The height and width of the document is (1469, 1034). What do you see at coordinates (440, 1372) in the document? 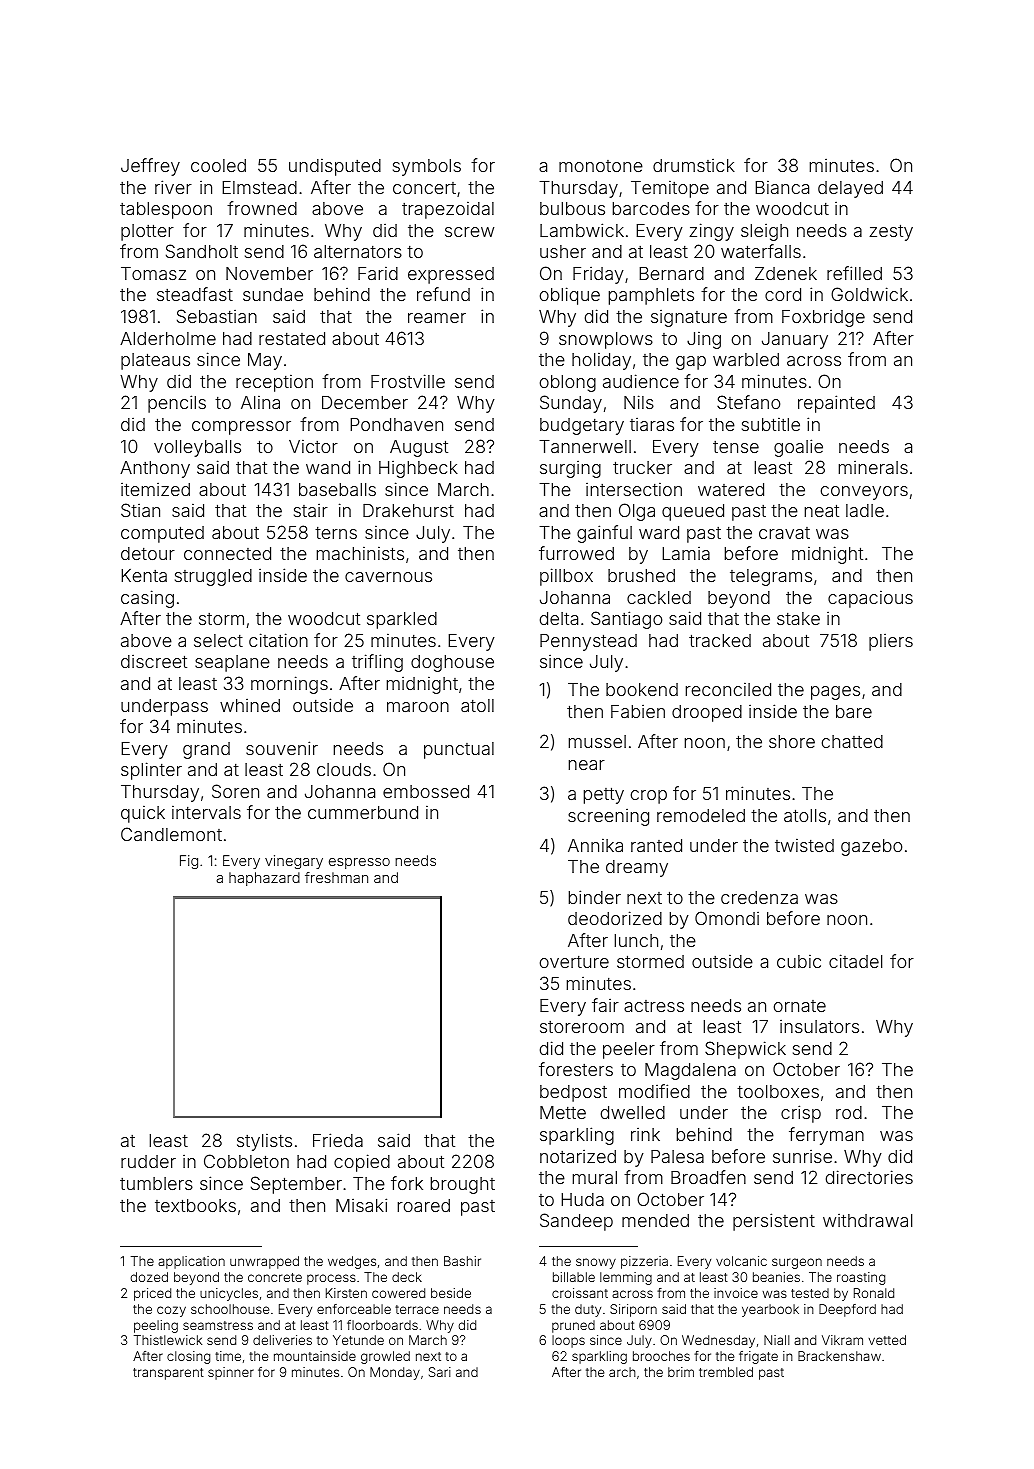
I see `Sari` at bounding box center [440, 1372].
